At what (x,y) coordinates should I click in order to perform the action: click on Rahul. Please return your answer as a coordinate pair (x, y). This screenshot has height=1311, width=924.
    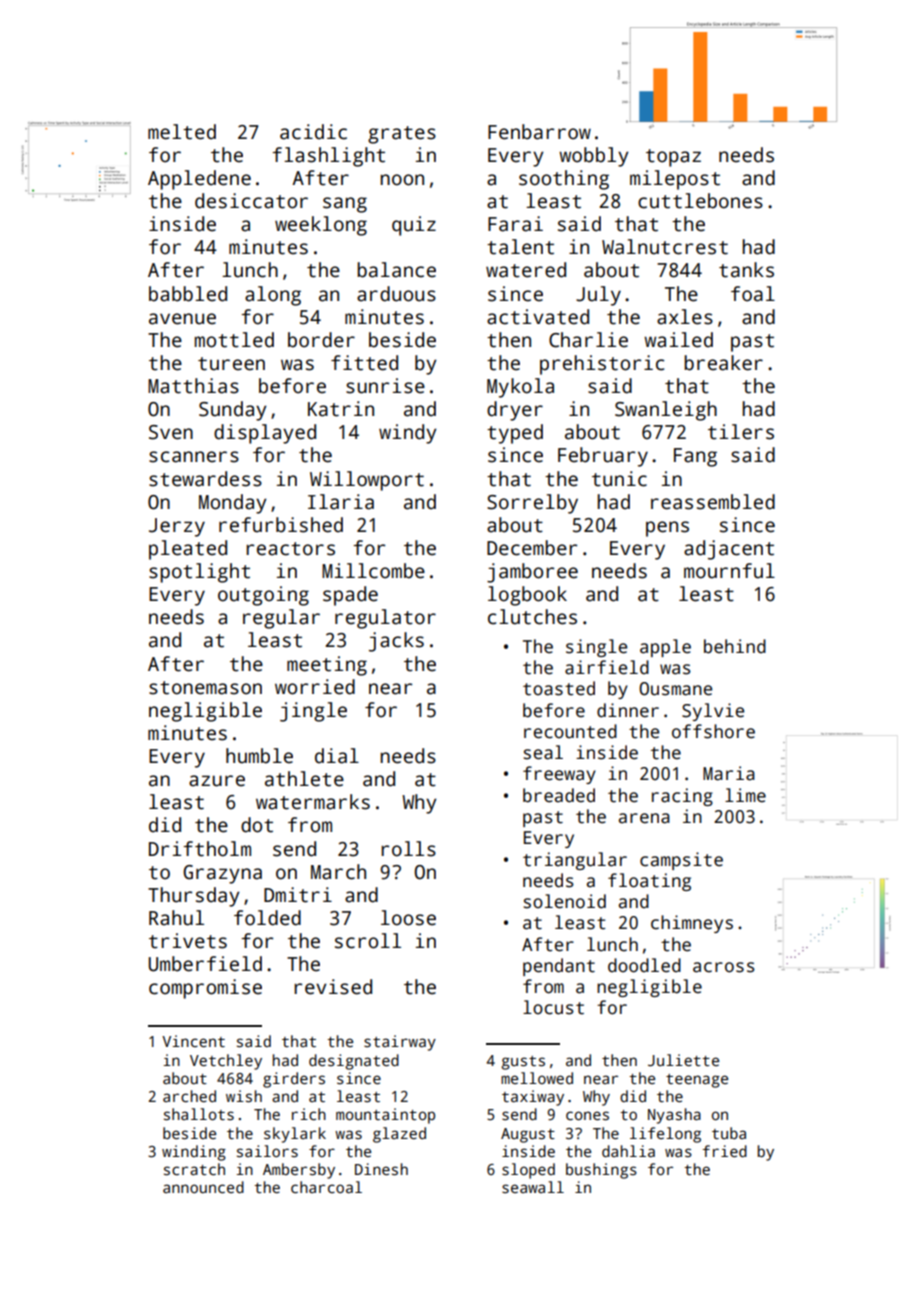
    Looking at the image, I should click on (176, 918).
